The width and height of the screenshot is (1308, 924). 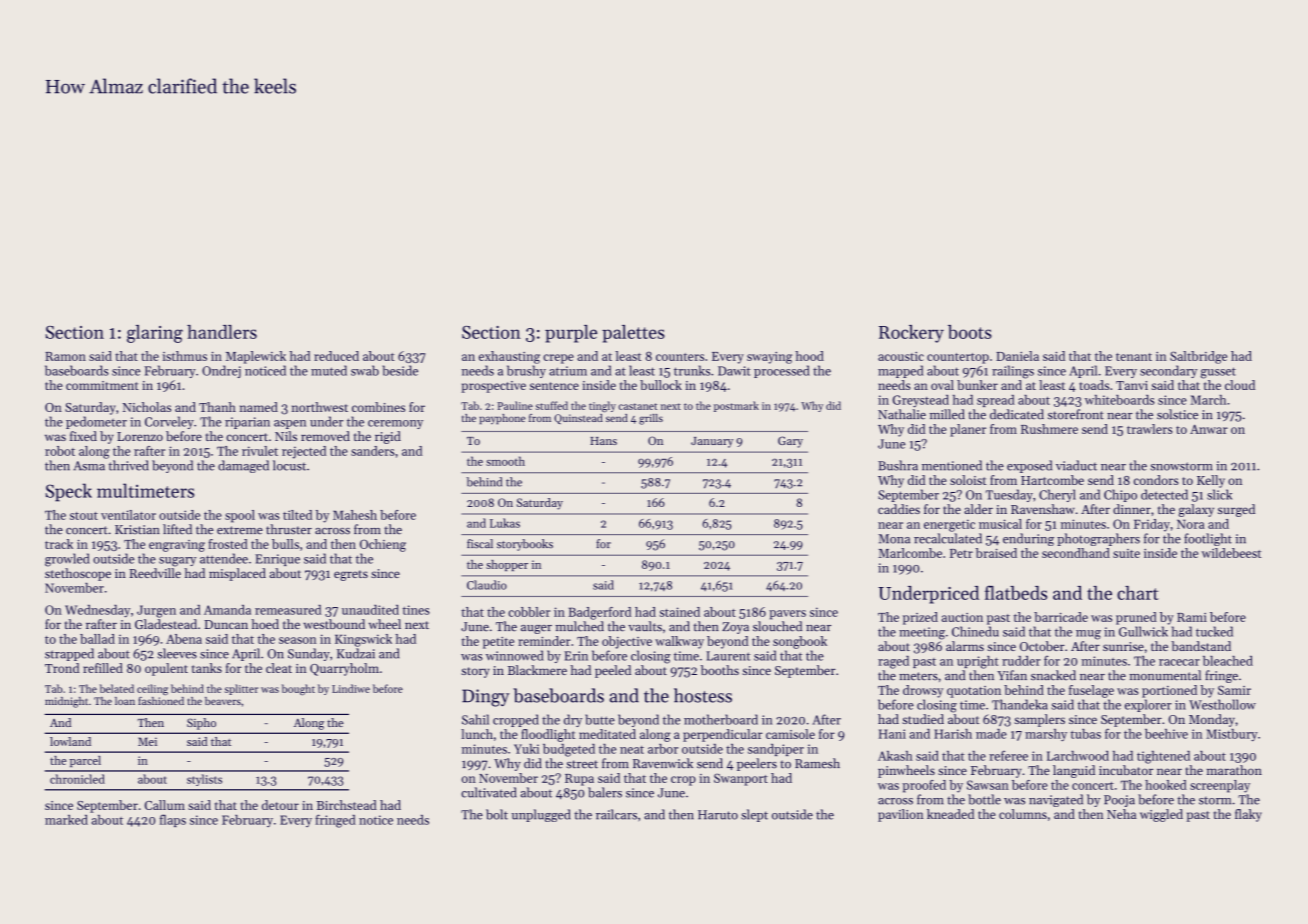 What do you see at coordinates (1138, 593) in the screenshot?
I see `chart` at bounding box center [1138, 593].
